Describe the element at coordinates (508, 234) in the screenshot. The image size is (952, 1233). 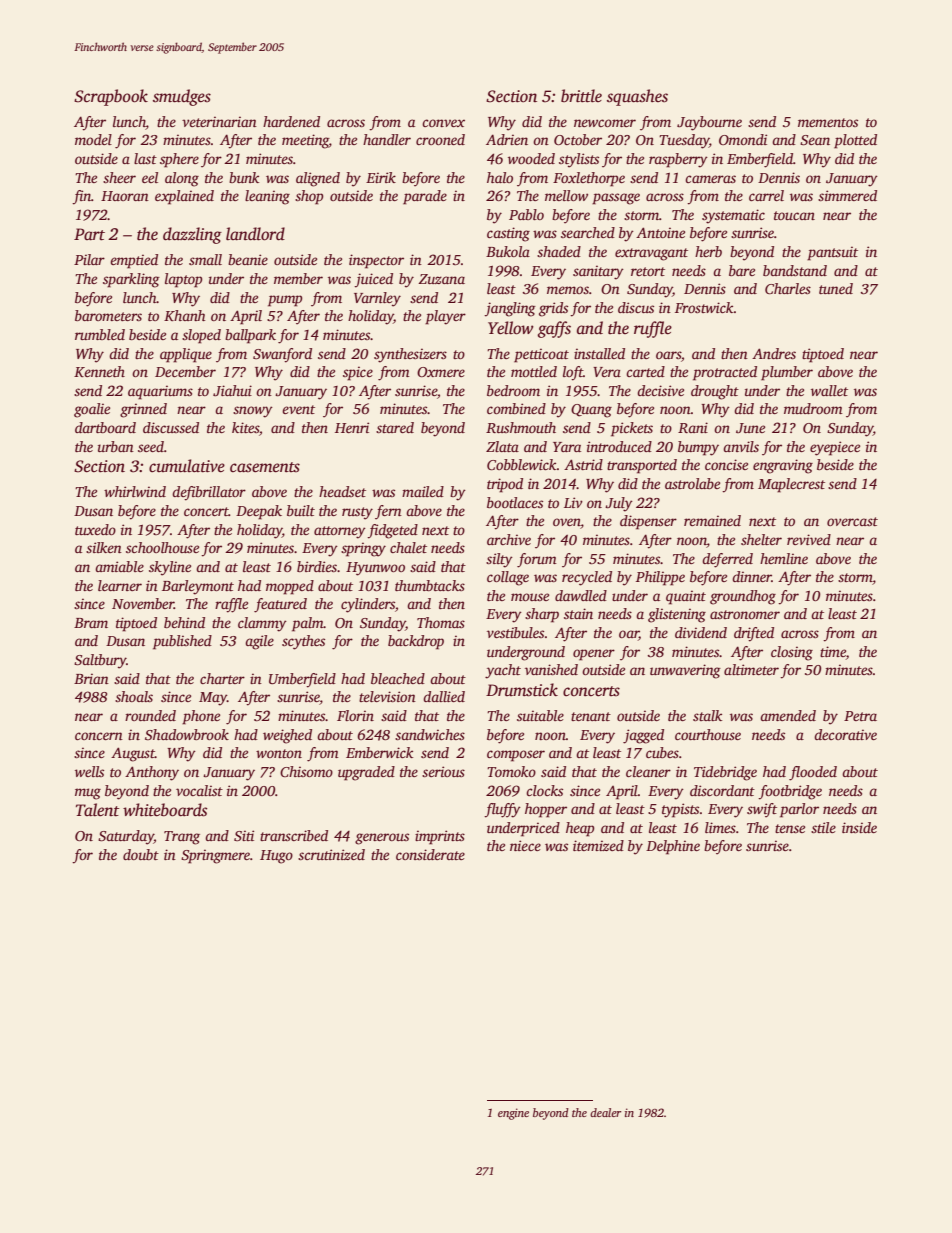
I see `casting` at that location.
